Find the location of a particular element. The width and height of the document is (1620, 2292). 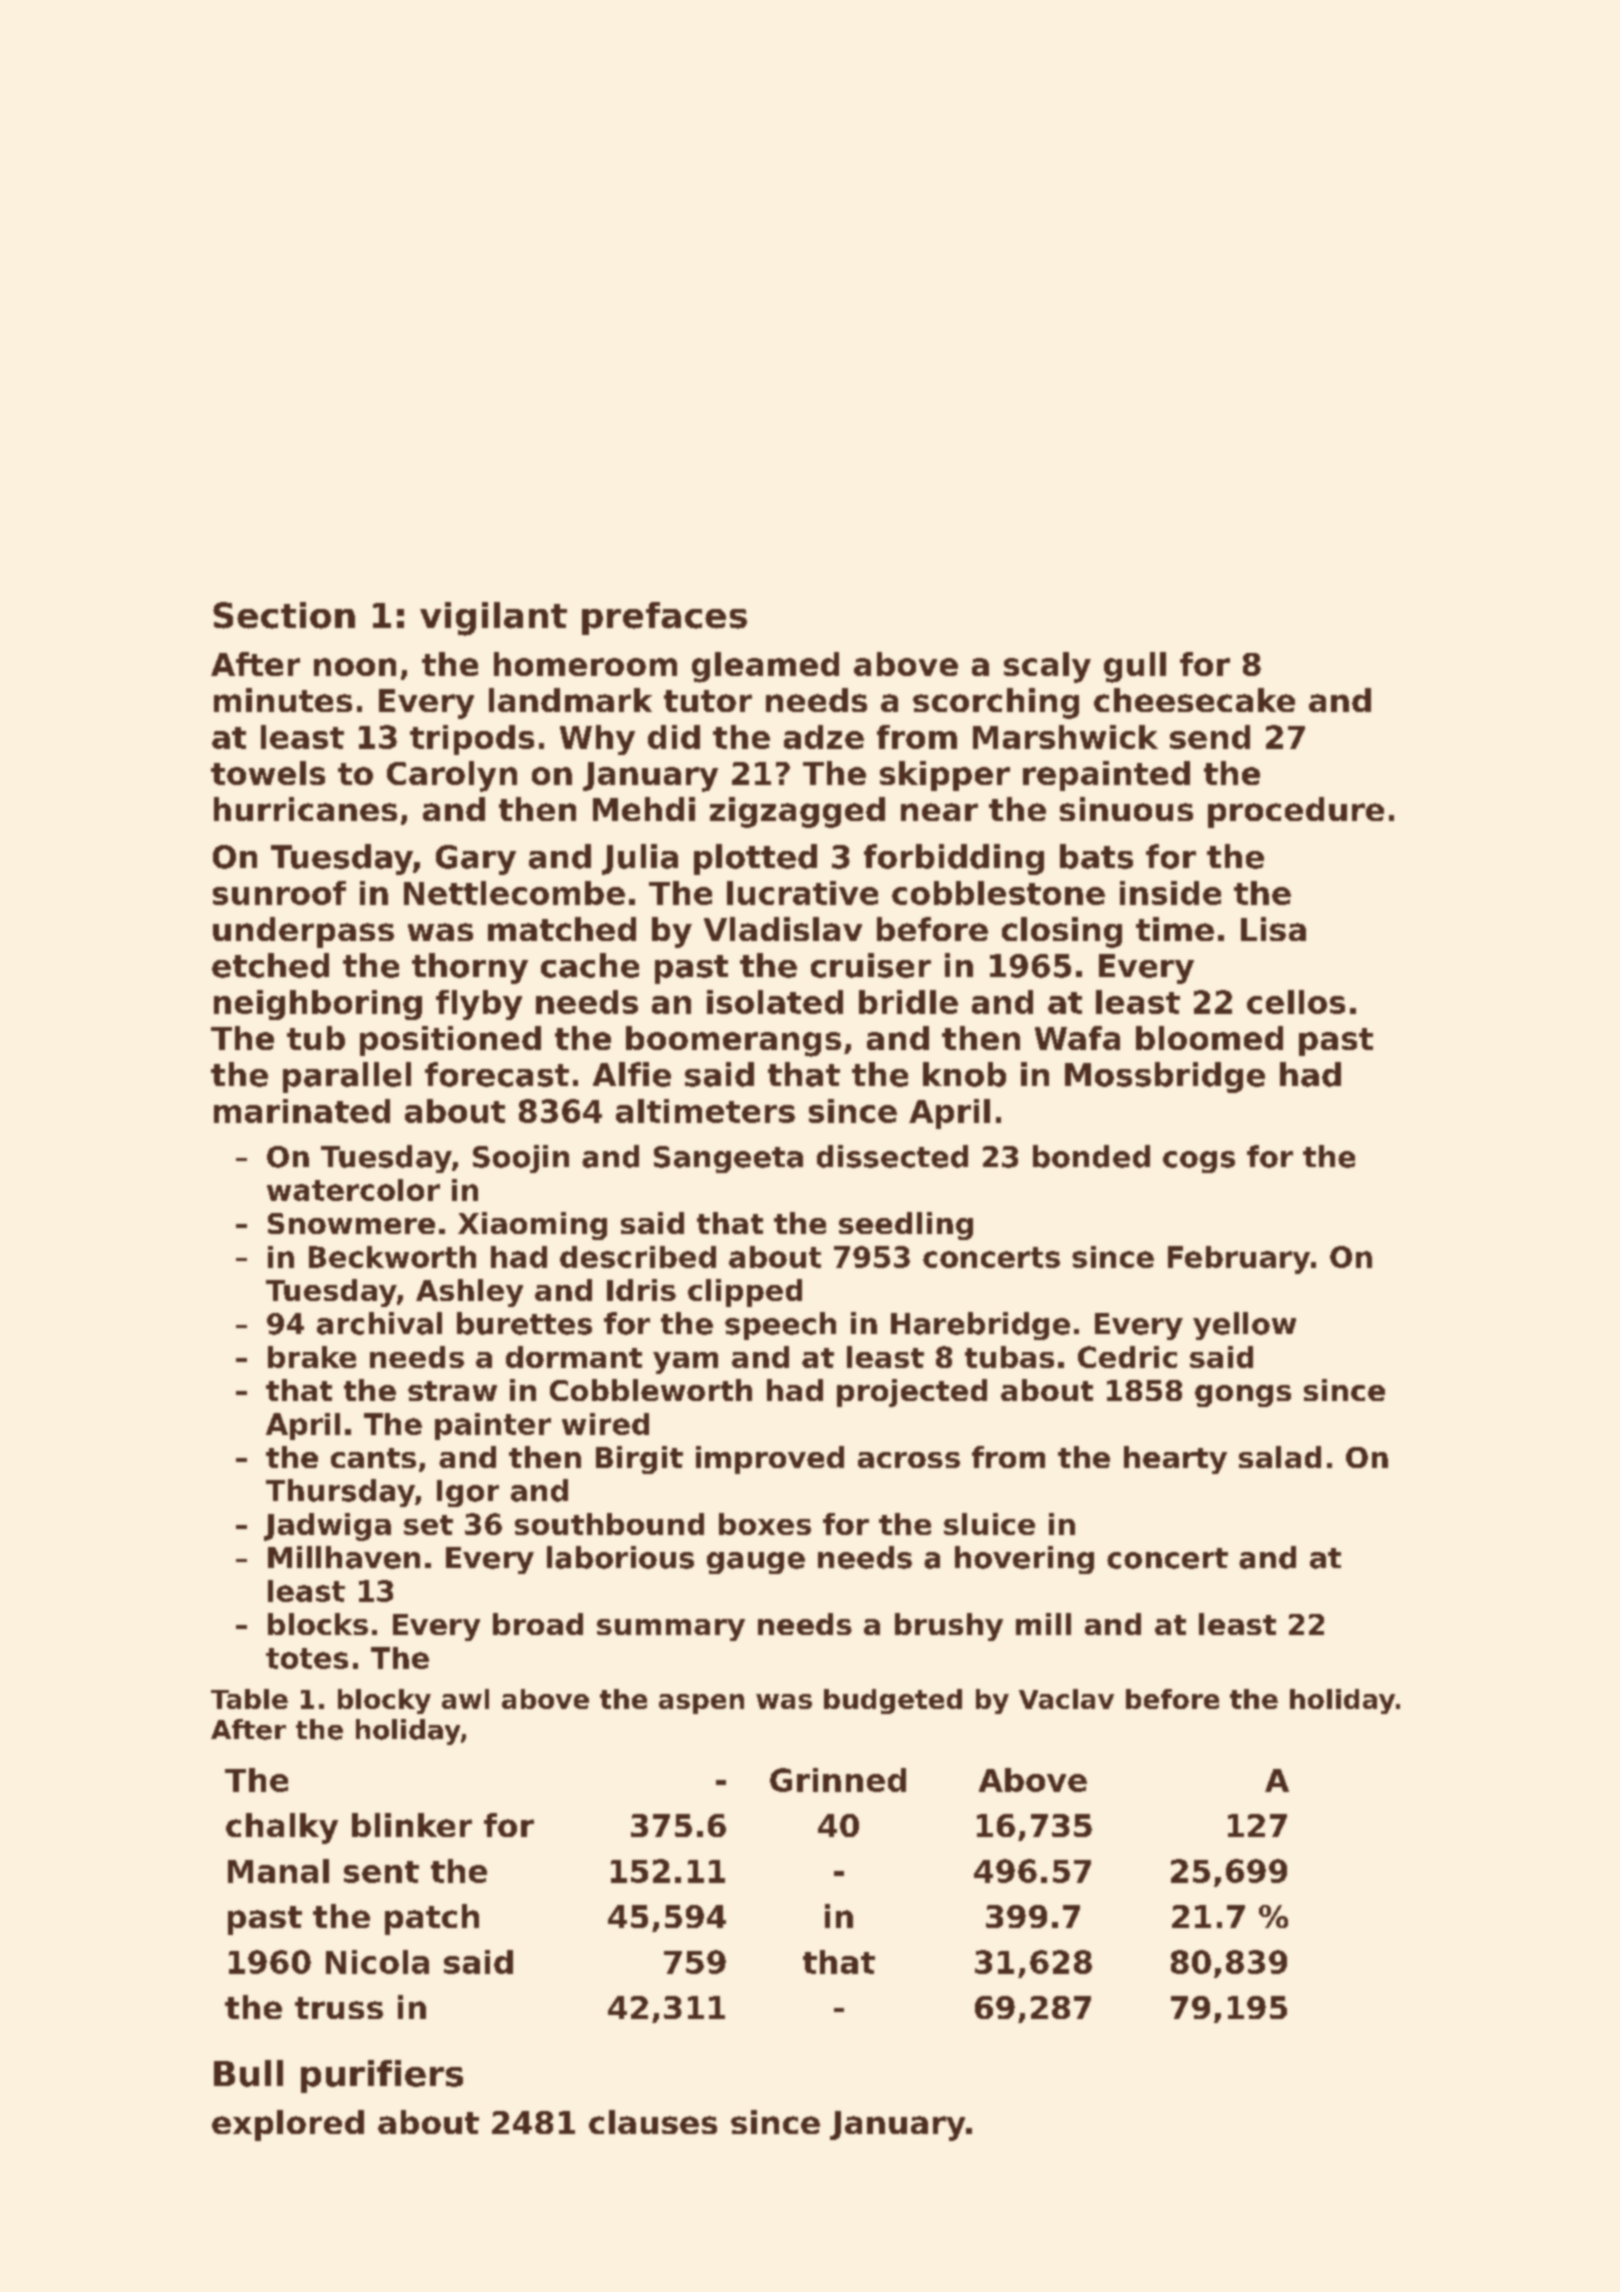

scorching is located at coordinates (996, 703).
